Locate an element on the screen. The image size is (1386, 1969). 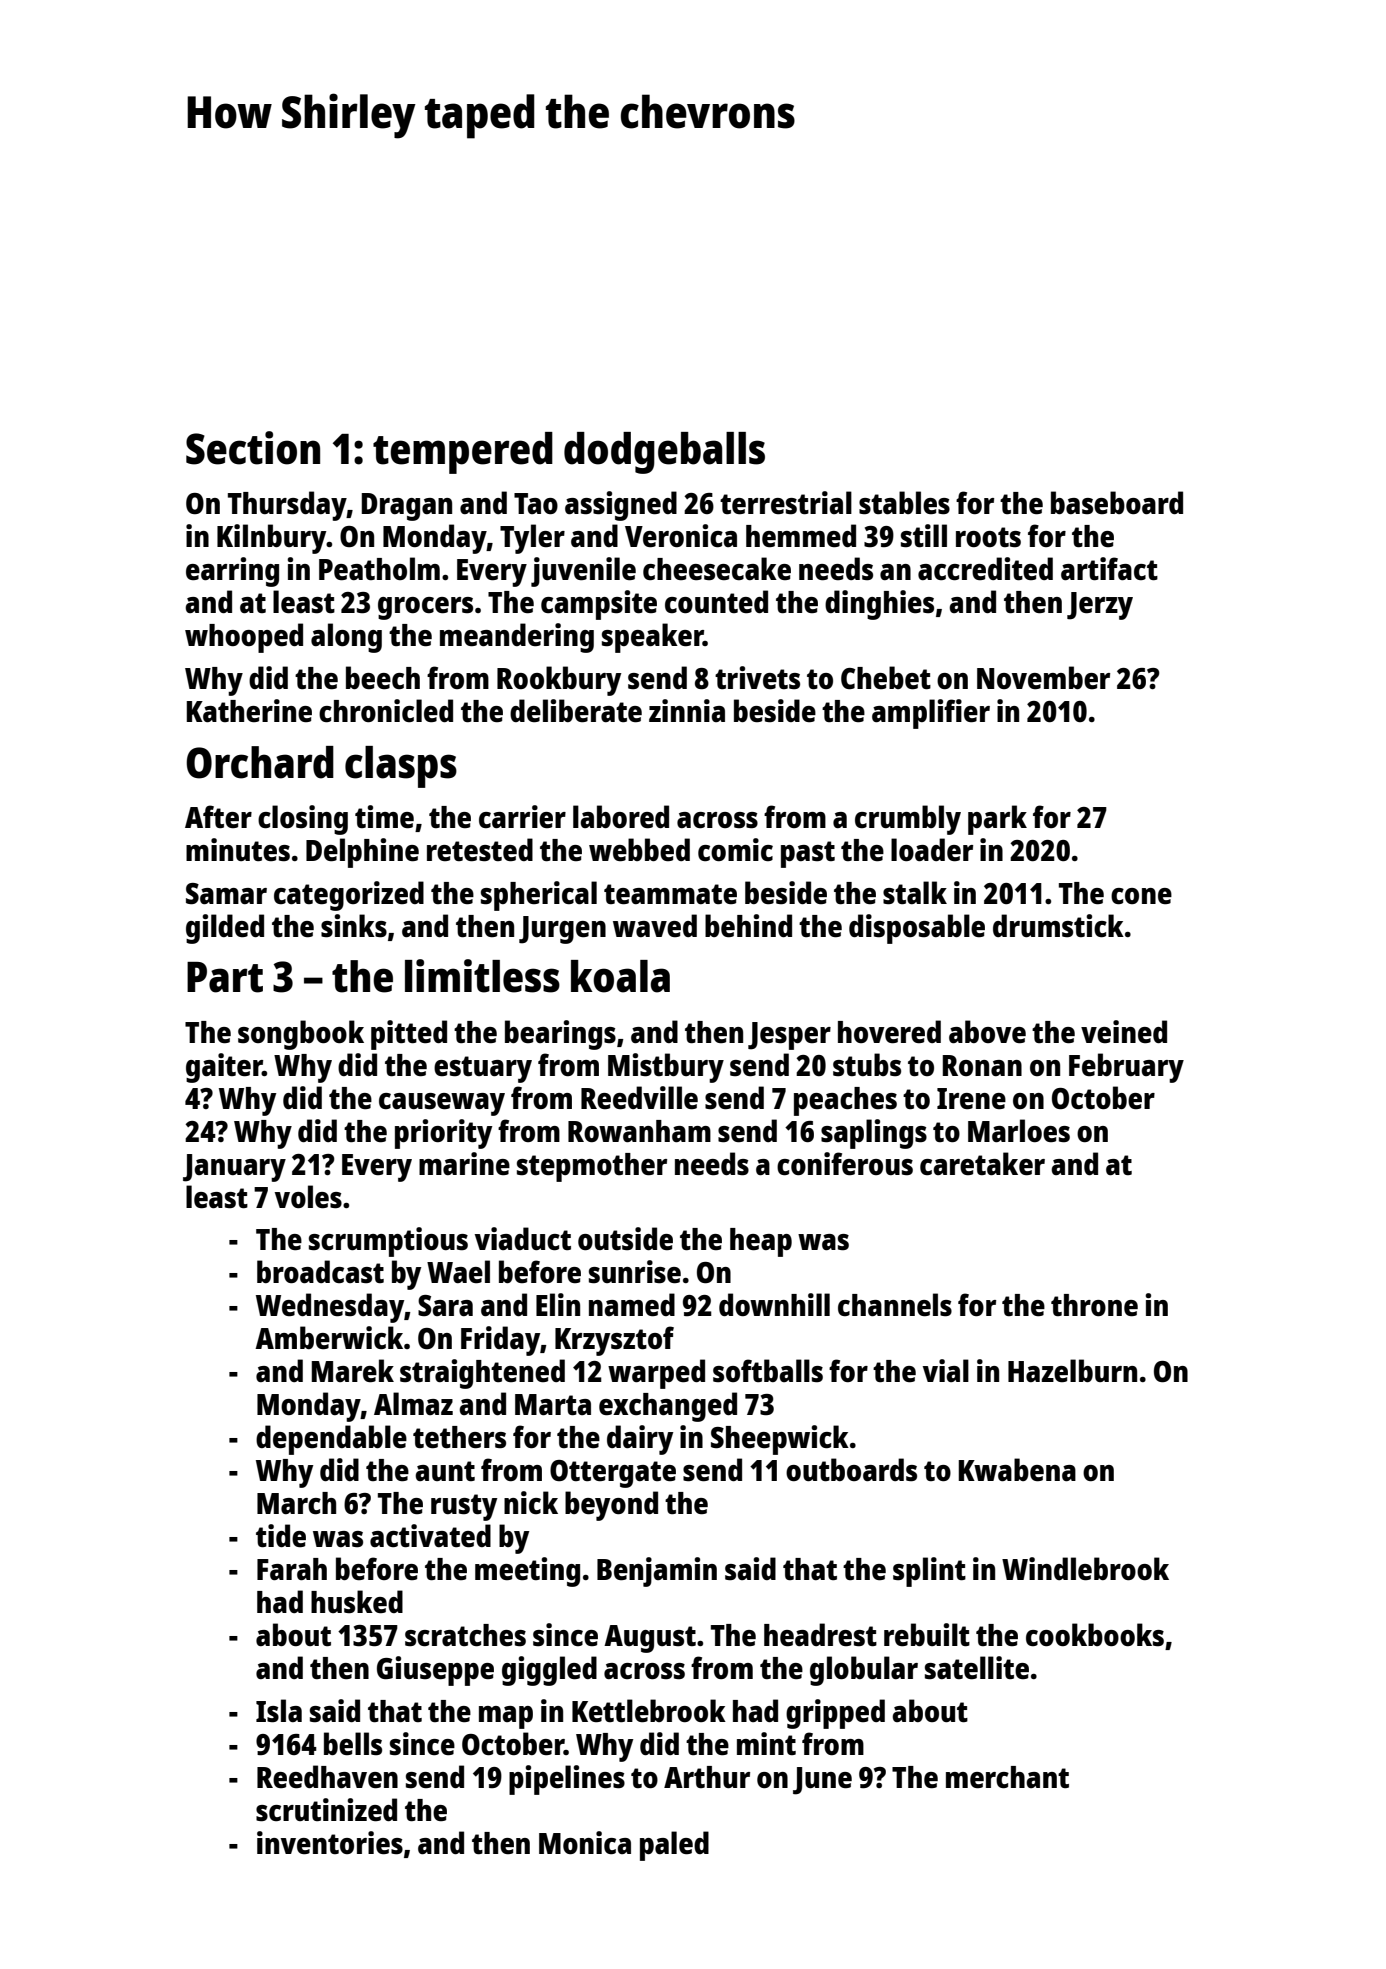
disposable is located at coordinates (917, 929).
